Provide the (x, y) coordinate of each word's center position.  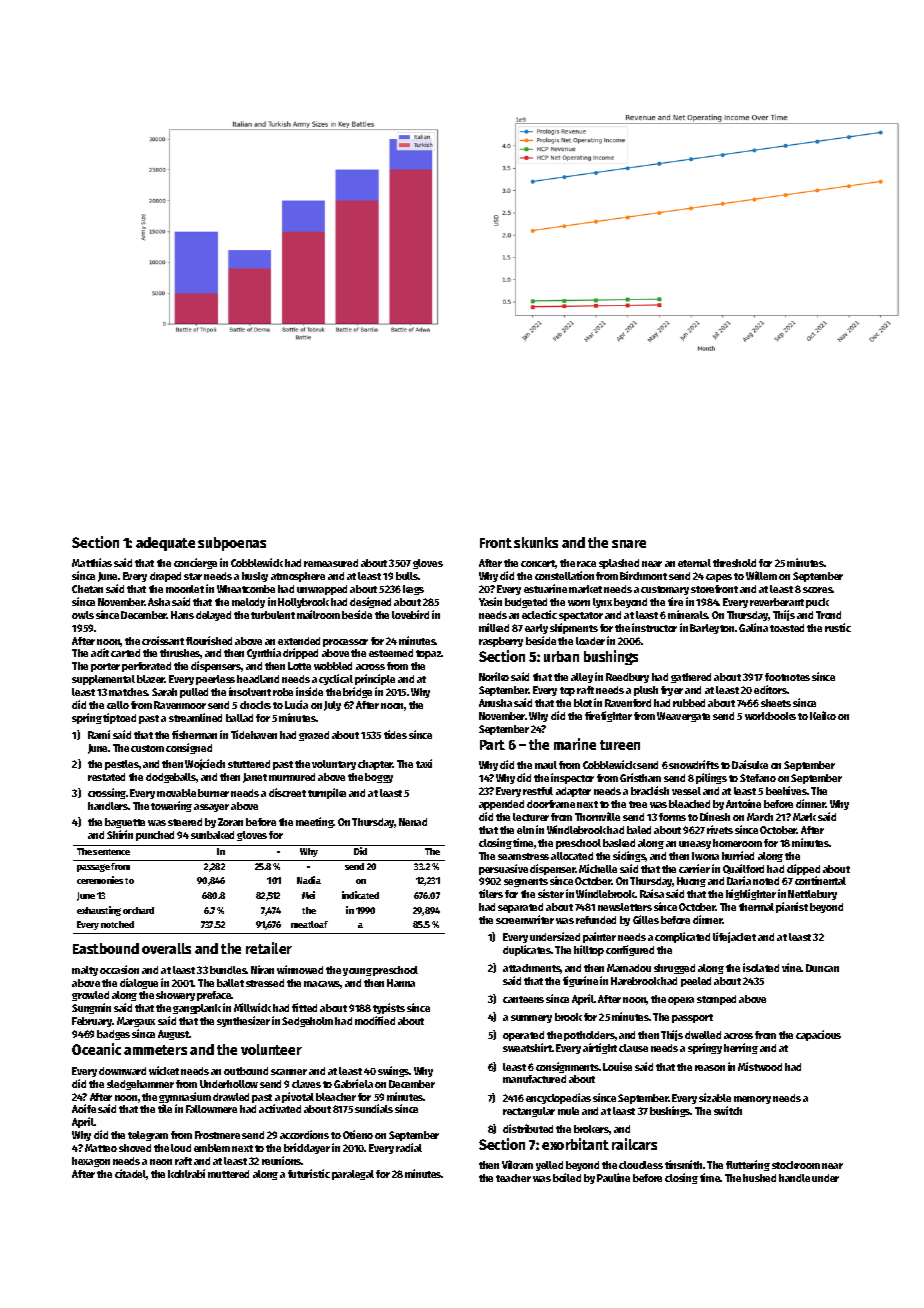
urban (561, 656)
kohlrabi (186, 1173)
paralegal (353, 1175)
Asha (159, 602)
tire (675, 601)
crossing (107, 793)
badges (113, 1035)
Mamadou (629, 968)
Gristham (640, 777)
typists (389, 1008)
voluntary (334, 765)
